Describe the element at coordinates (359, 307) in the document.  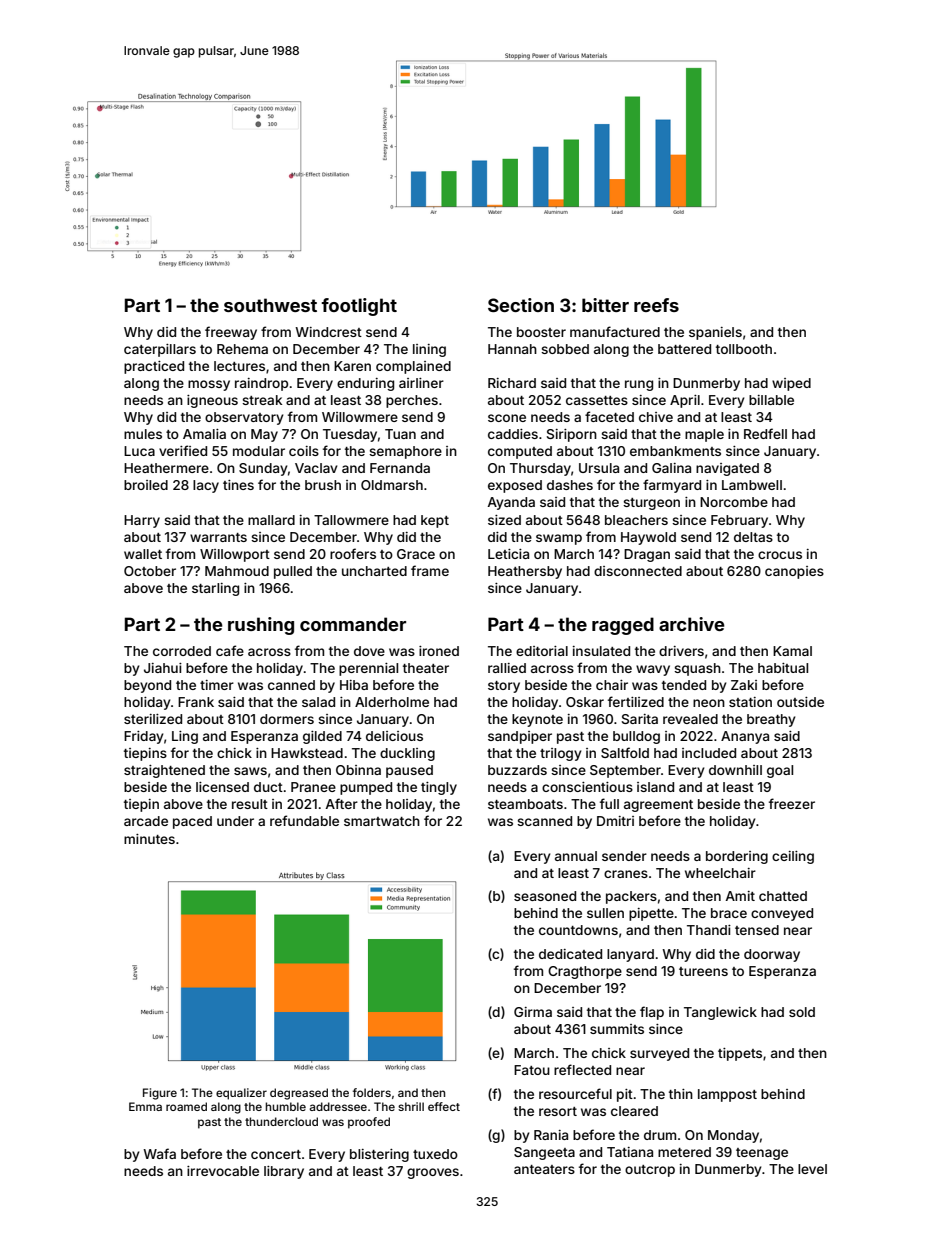
I see `footlight` at that location.
